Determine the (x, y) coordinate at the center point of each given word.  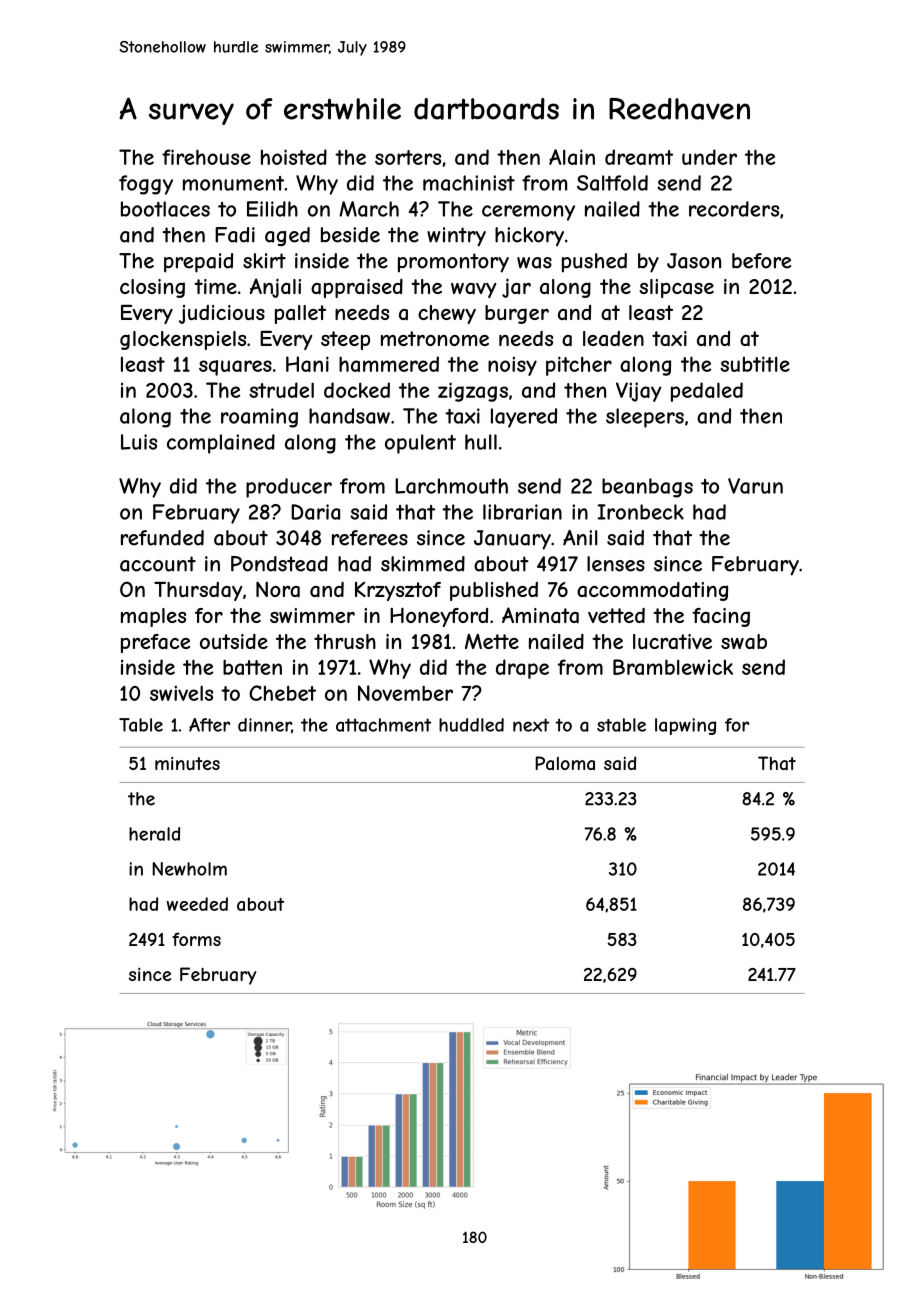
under (709, 157)
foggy (146, 185)
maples (153, 617)
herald (154, 834)
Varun (755, 486)
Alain (572, 157)
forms (196, 939)
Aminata (540, 615)
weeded (197, 904)
